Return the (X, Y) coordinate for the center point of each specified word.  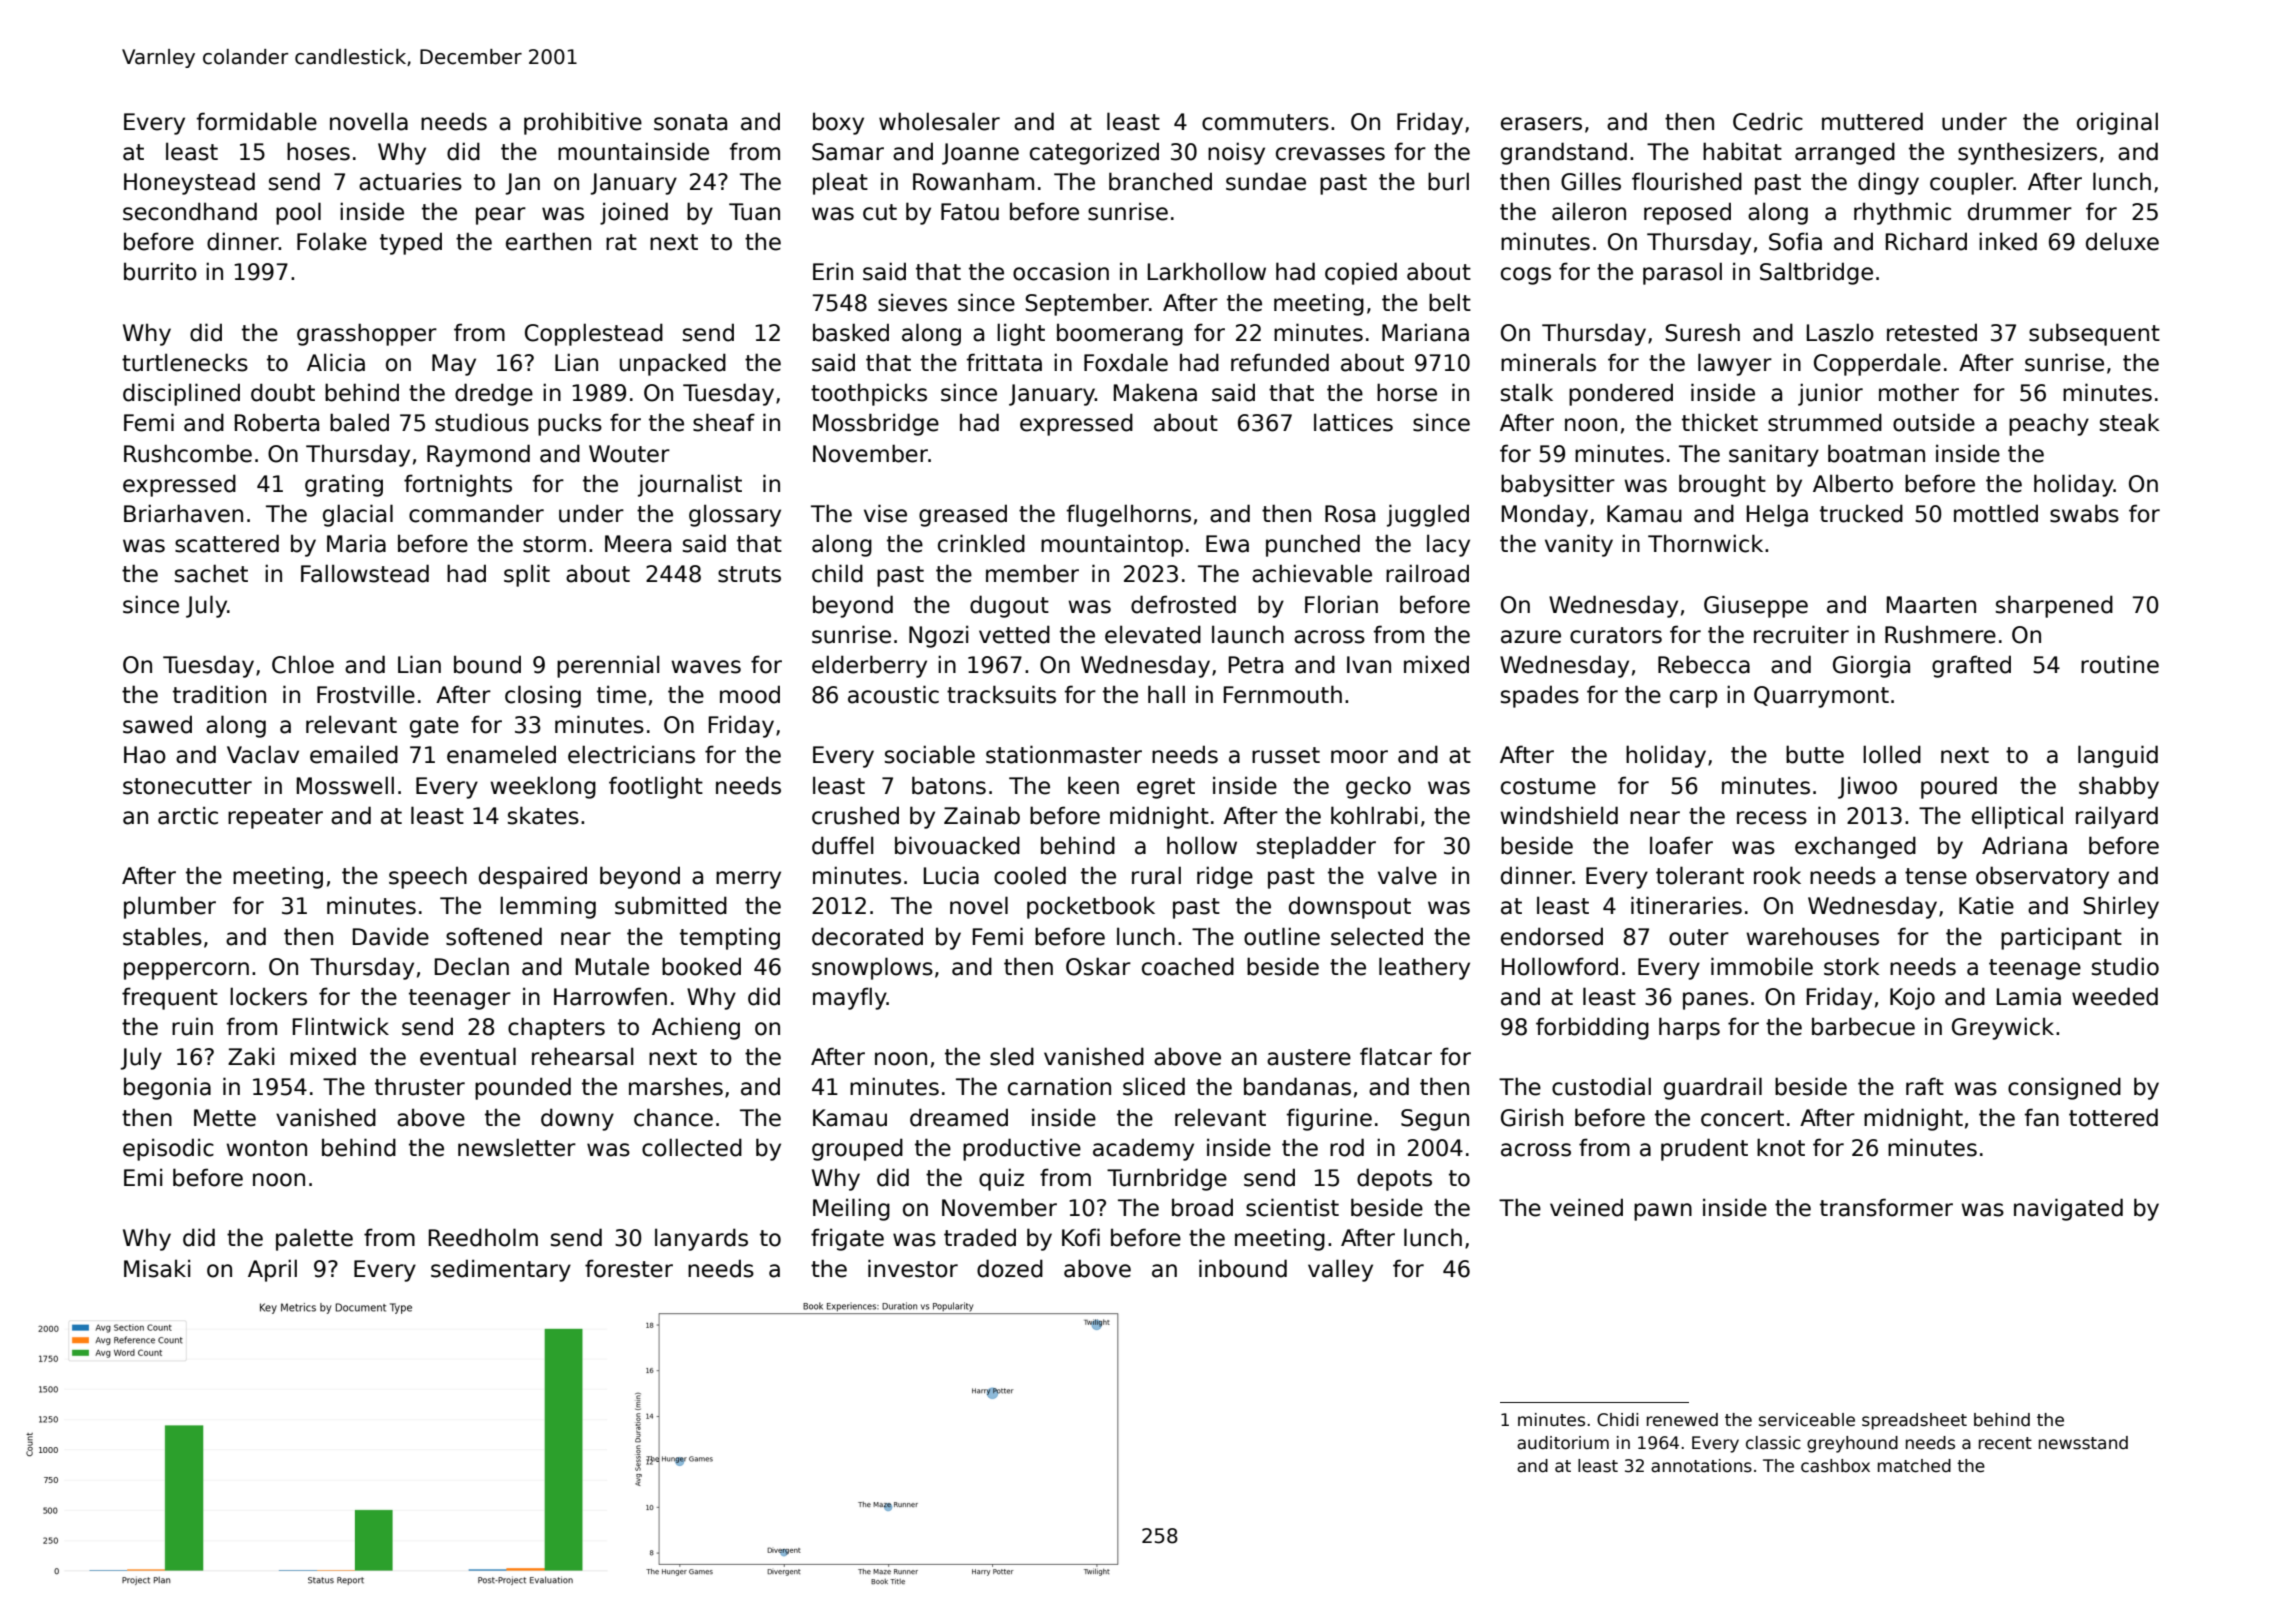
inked (2008, 241)
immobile (1762, 966)
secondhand (190, 211)
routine (2120, 664)
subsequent (2094, 334)
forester (629, 1268)
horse (1407, 392)
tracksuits (1001, 694)
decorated (867, 936)
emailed (354, 754)
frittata (1004, 362)
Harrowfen (610, 996)
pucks (570, 424)
